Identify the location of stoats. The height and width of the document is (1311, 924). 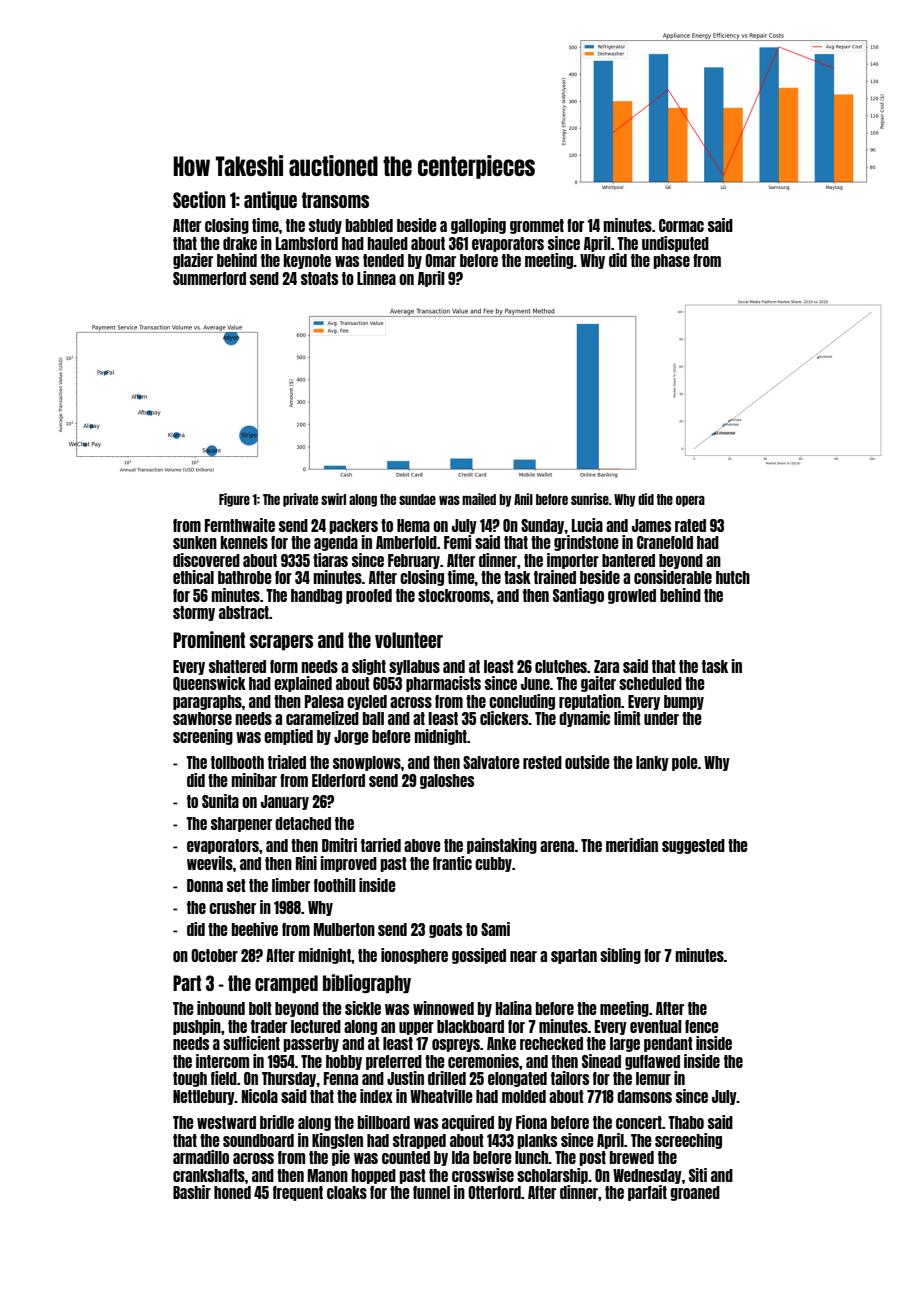
(319, 278).
